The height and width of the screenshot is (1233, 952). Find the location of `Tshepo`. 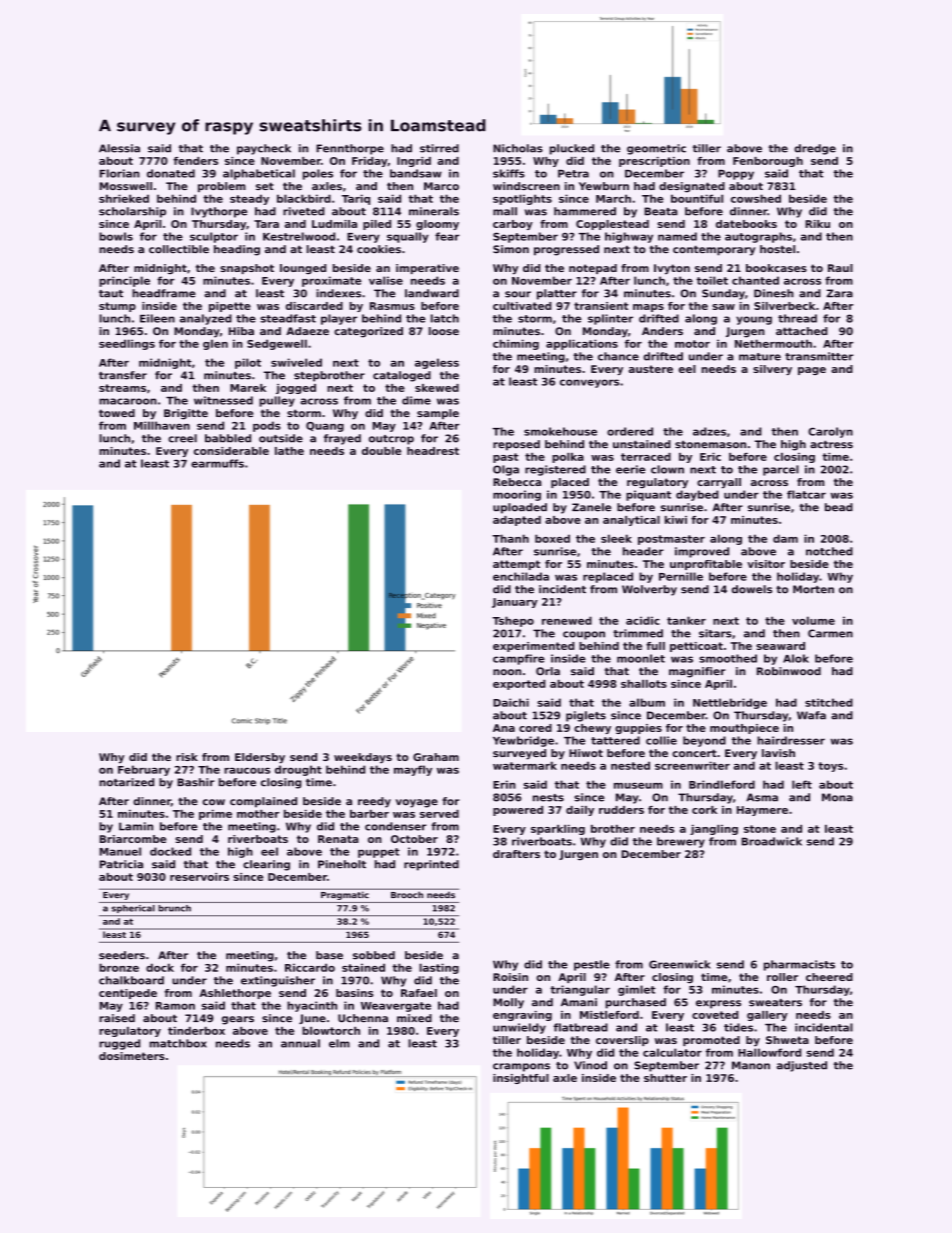

Tshepo is located at coordinates (513, 621).
